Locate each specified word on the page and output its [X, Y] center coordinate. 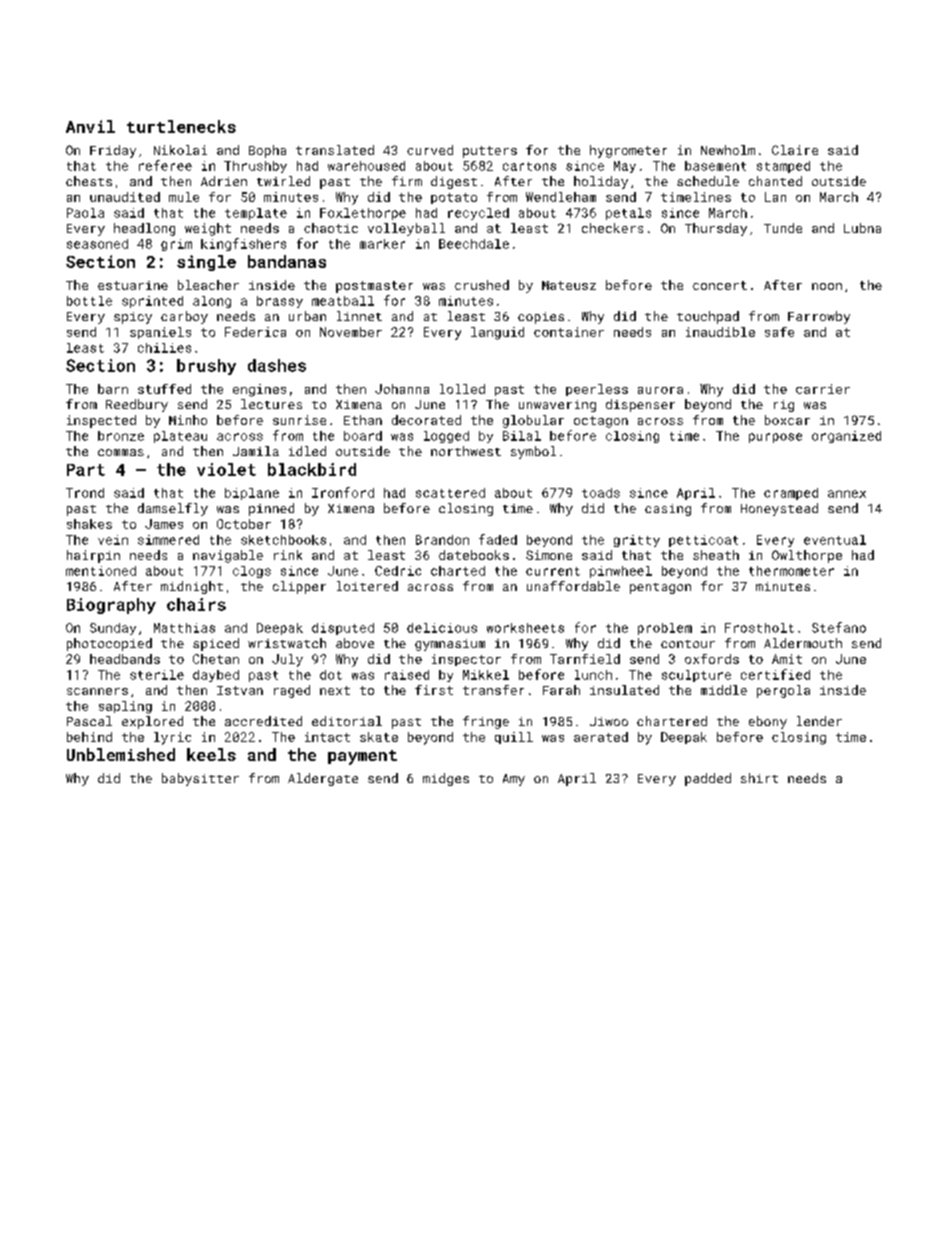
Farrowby [819, 317]
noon [827, 286]
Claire [795, 150]
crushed [482, 285]
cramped [791, 494]
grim [176, 245]
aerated [601, 737]
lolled [462, 389]
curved [430, 150]
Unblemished [121, 754]
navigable [228, 556]
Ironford [343, 492]
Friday [113, 151]
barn [113, 389]
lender [819, 721]
